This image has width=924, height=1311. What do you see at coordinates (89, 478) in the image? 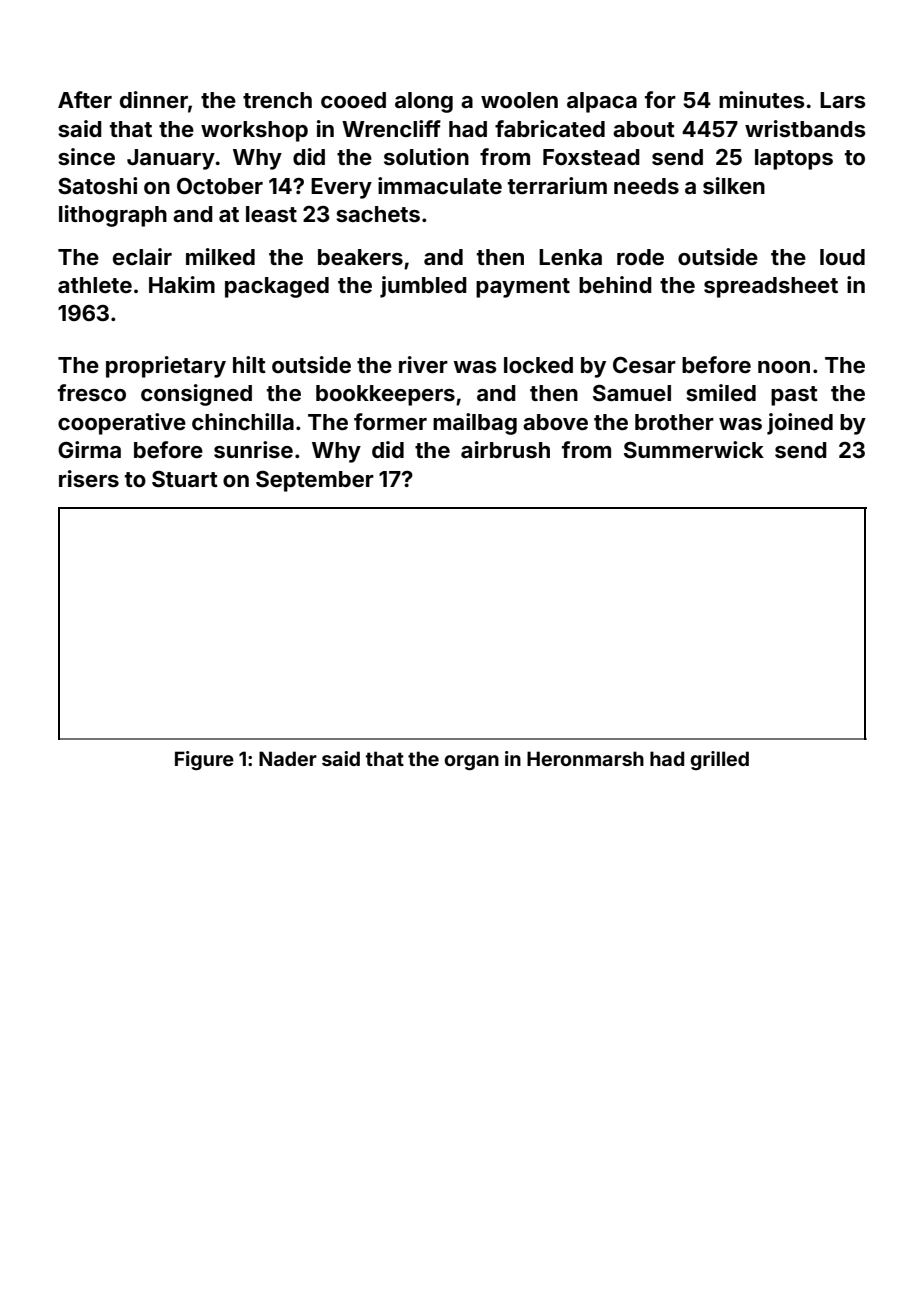
I see `risers` at bounding box center [89, 478].
